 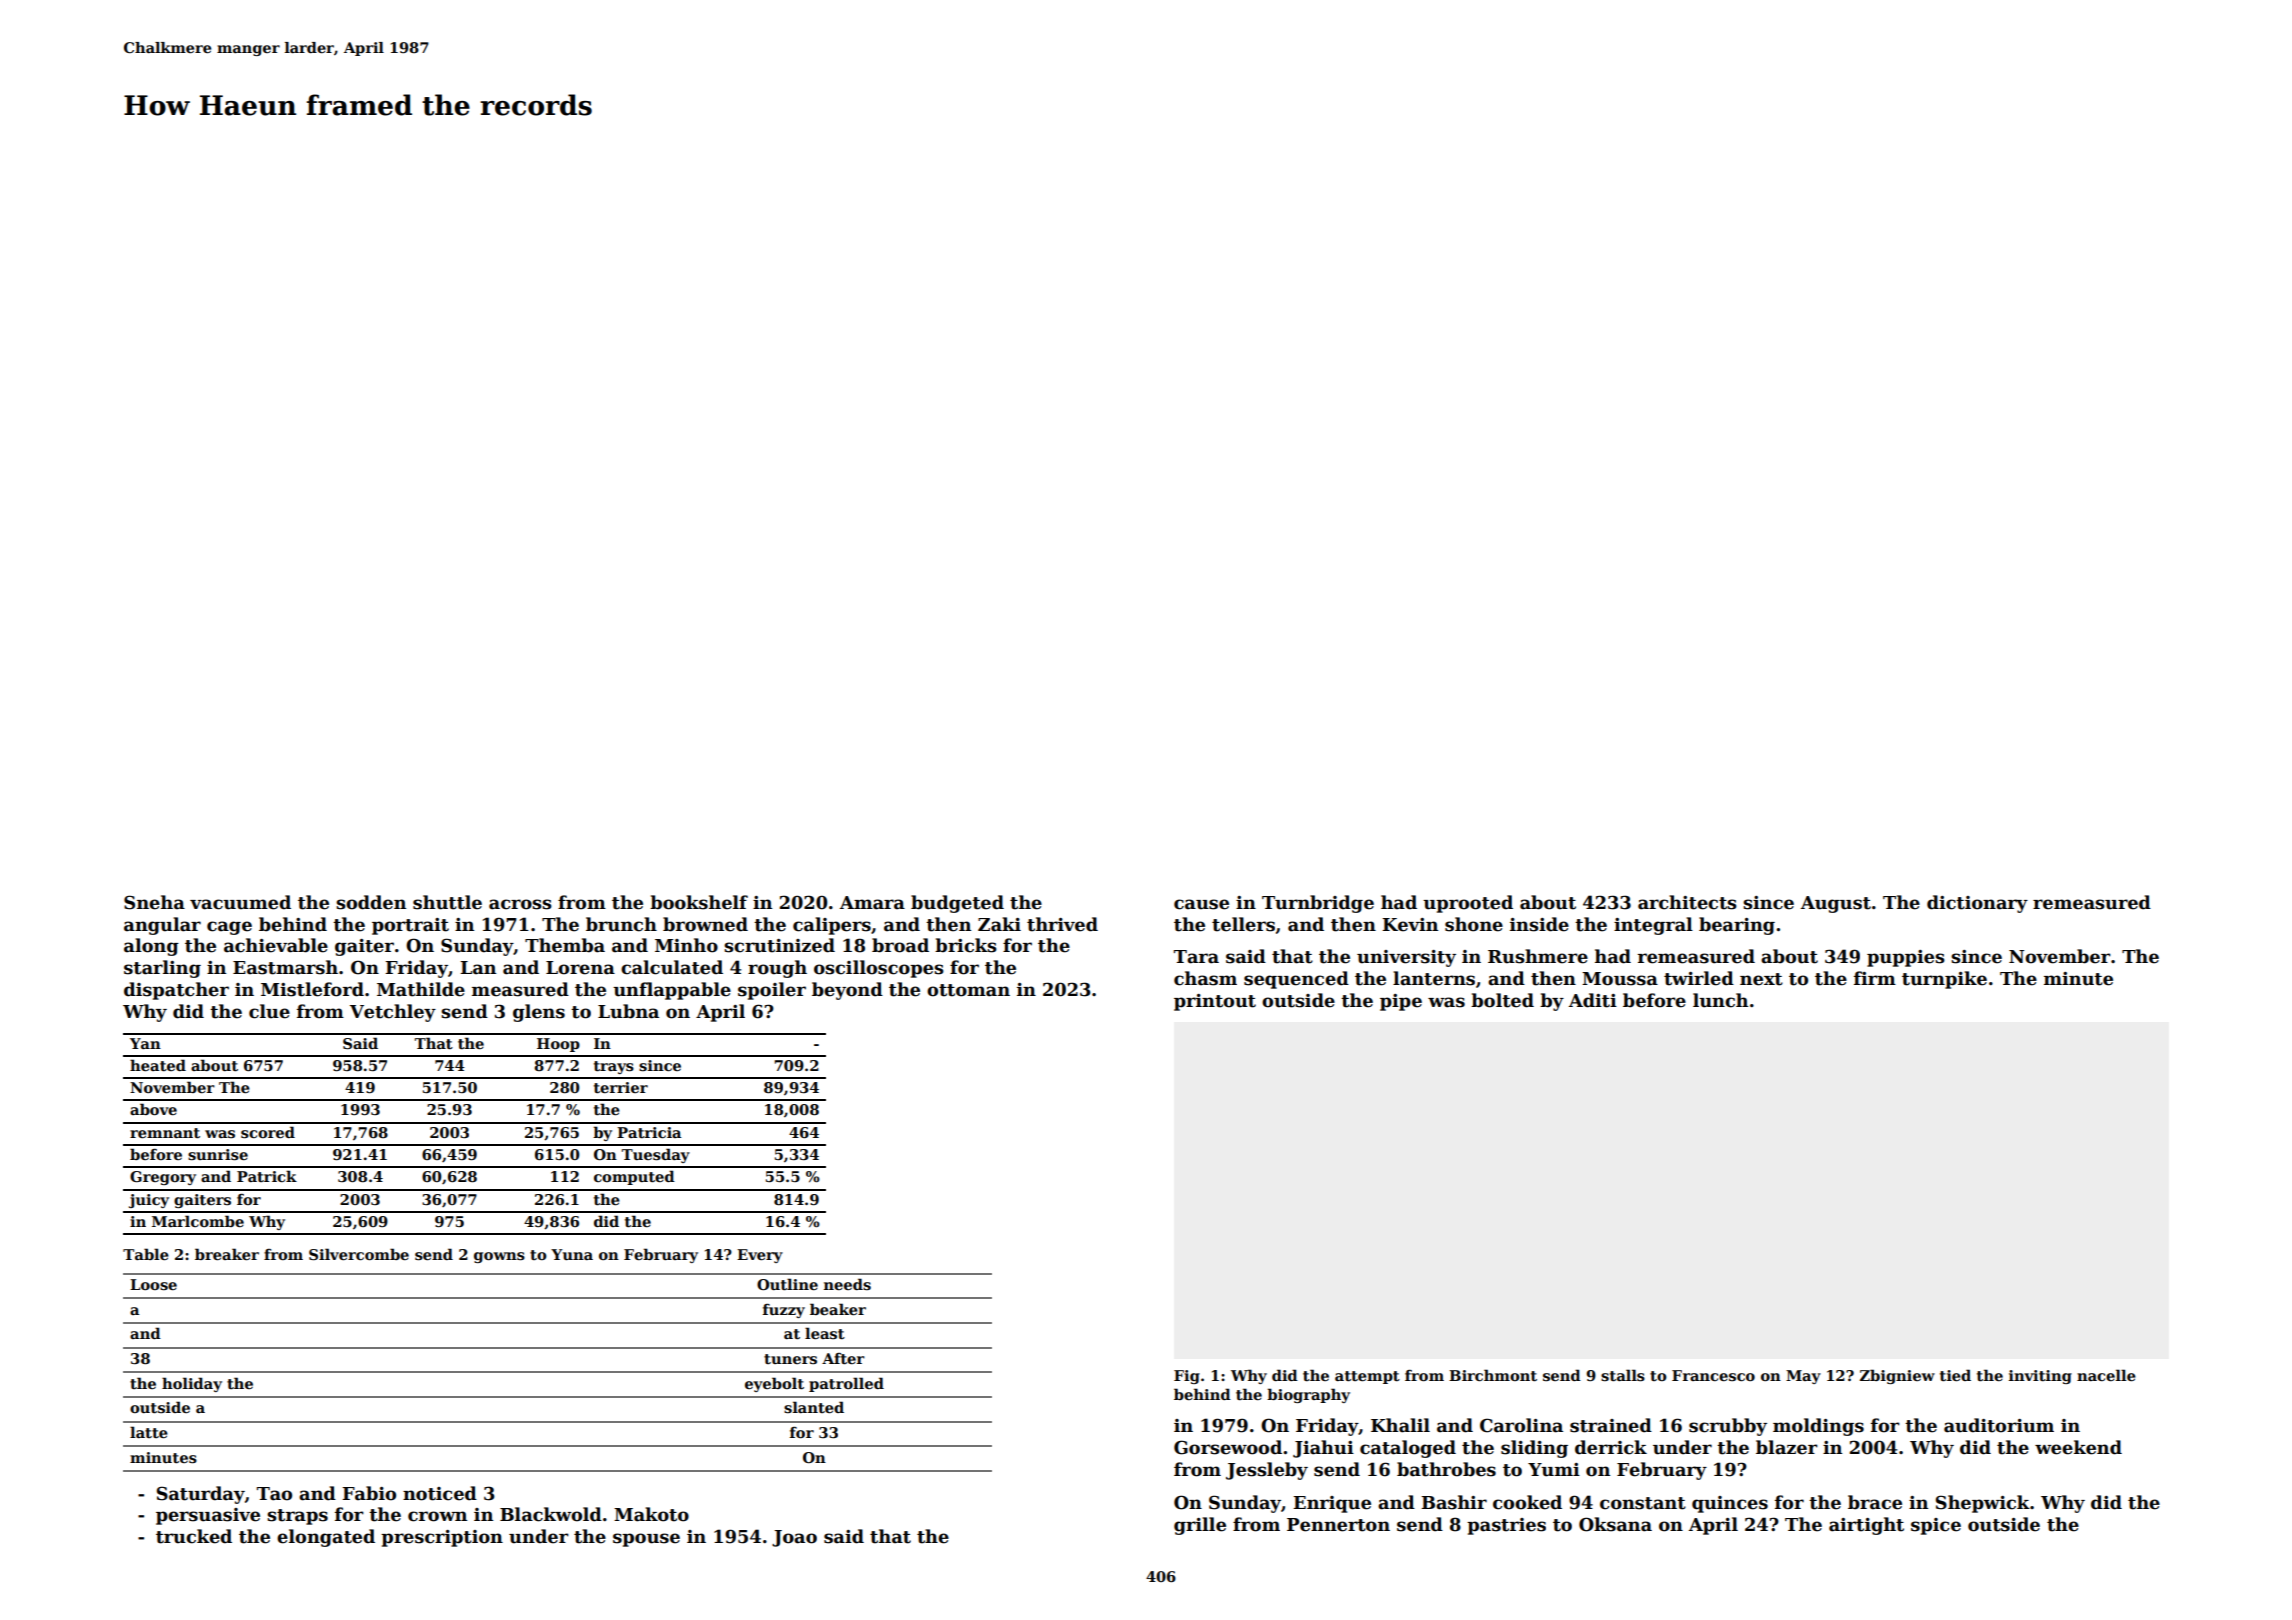 What do you see at coordinates (201, 1495) in the document?
I see `Saturday` at bounding box center [201, 1495].
